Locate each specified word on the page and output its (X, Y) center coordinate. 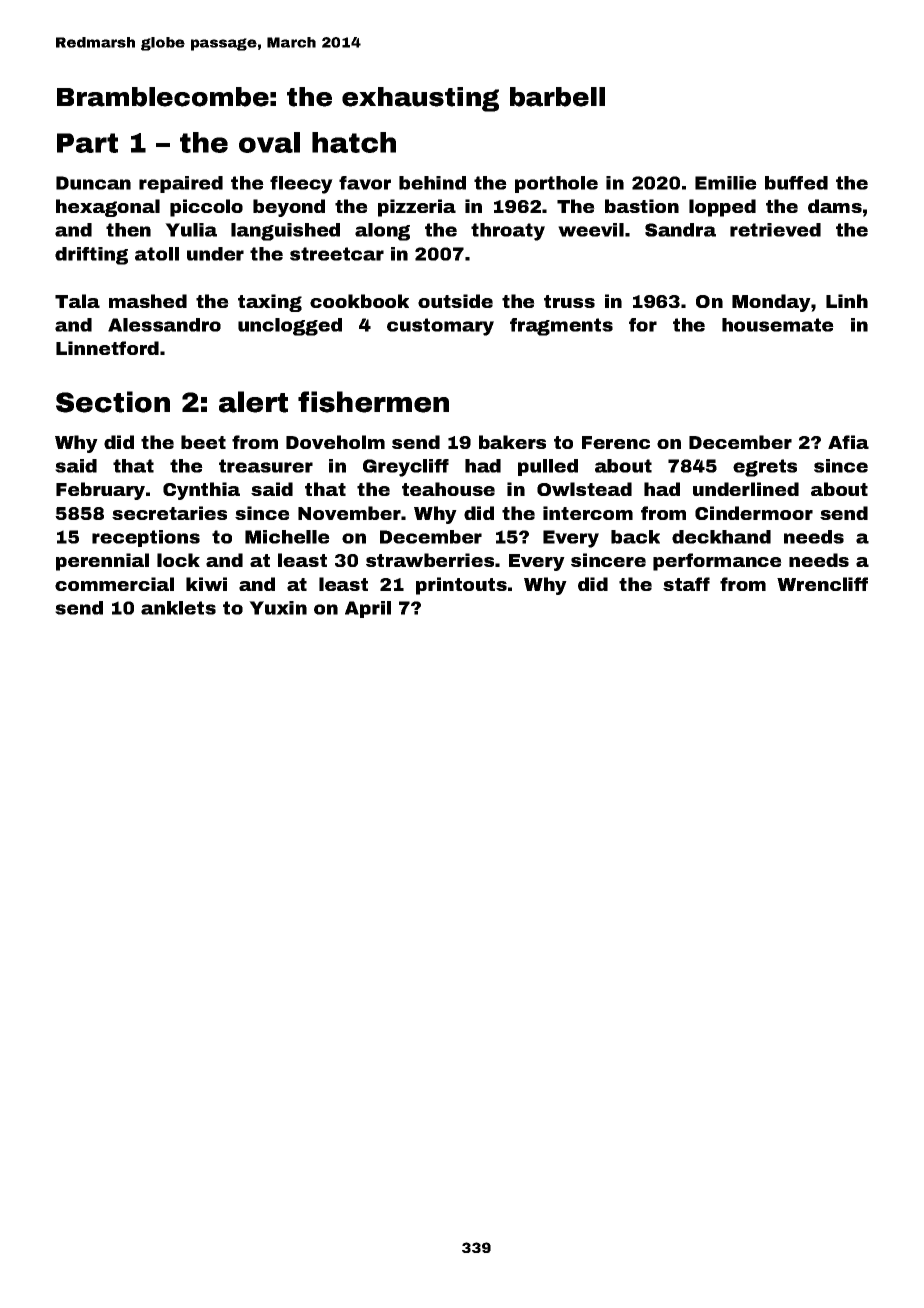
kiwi (206, 584)
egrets (765, 468)
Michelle (287, 537)
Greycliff (406, 468)
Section (113, 402)
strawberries (430, 560)
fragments (561, 327)
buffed (796, 183)
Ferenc (616, 442)
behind (432, 183)
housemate (778, 325)
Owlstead (584, 489)
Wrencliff (822, 584)
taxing (270, 303)
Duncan (93, 183)
